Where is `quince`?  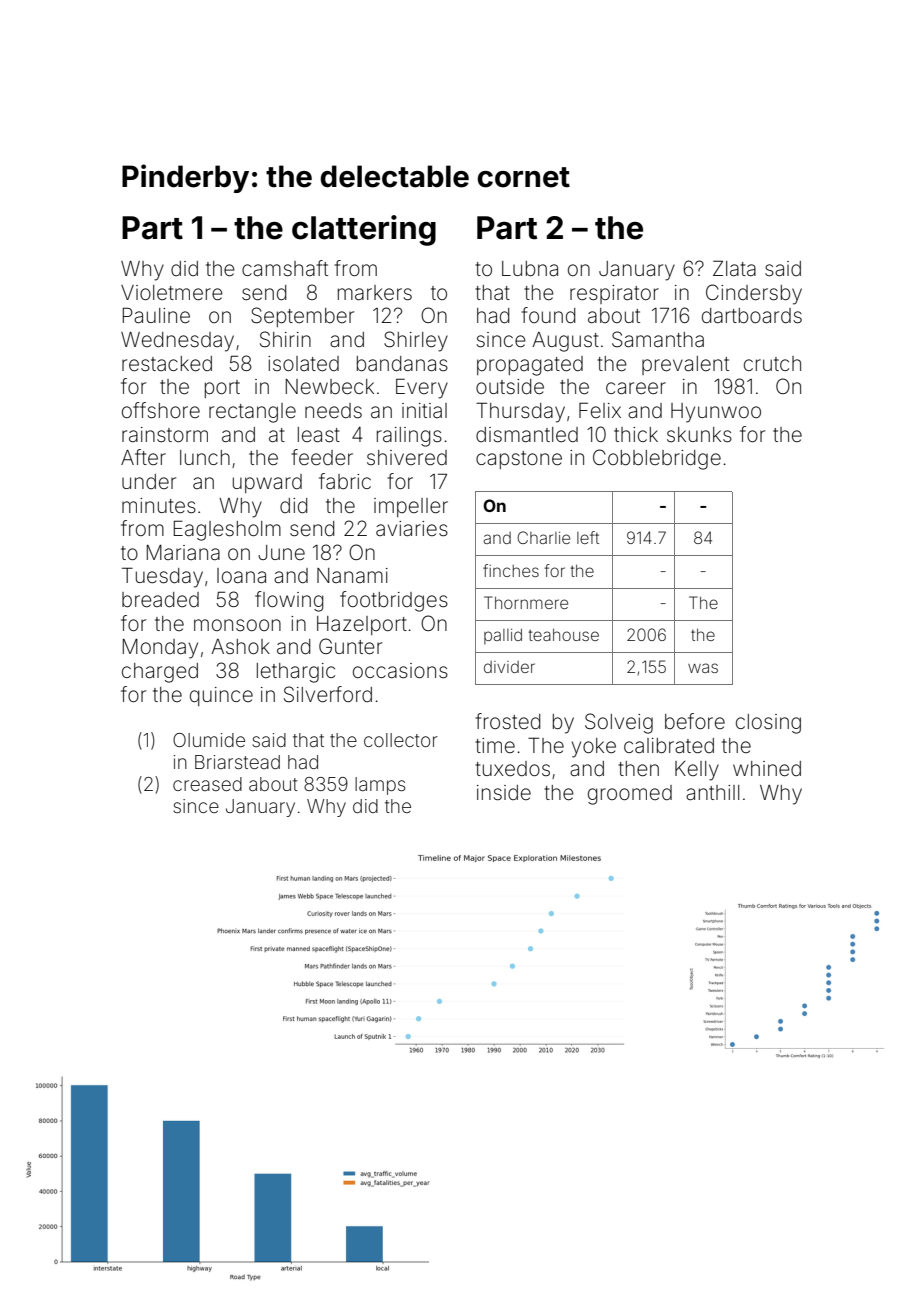 quince is located at coordinates (221, 696).
